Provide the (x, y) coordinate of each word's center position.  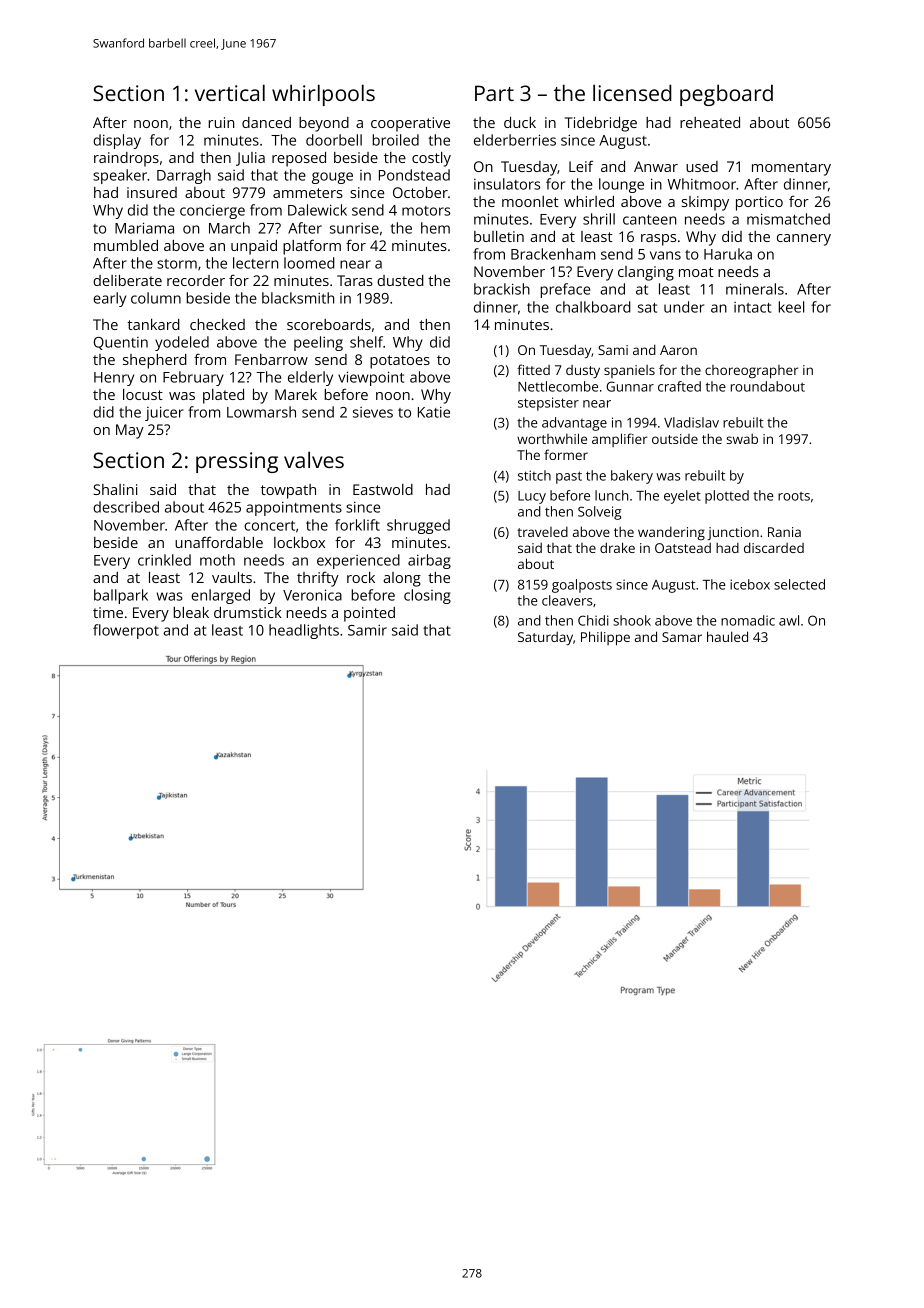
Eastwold (383, 489)
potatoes (400, 362)
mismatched (788, 219)
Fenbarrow (271, 359)
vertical (230, 92)
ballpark (121, 596)
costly (431, 159)
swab (742, 439)
